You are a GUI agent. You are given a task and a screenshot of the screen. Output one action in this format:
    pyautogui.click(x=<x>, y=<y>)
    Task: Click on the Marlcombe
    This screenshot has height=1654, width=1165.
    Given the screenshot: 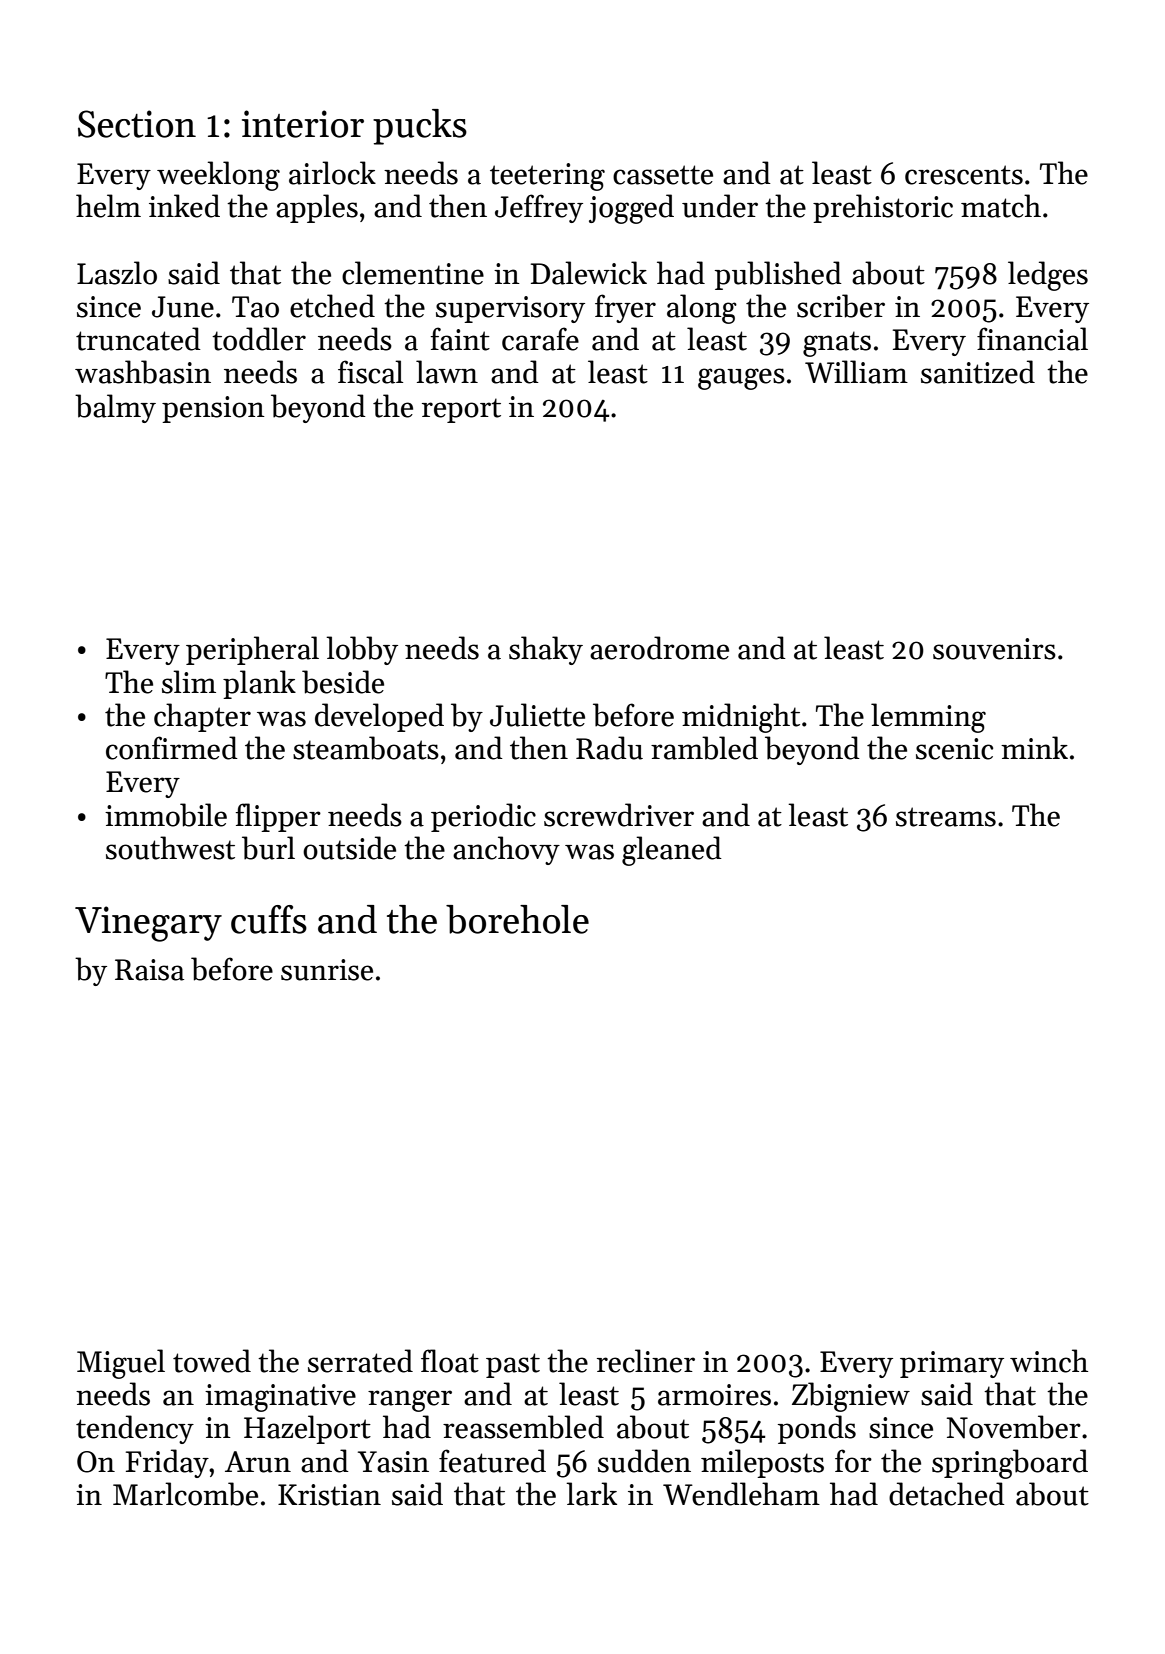 What is the action you would take?
    pyautogui.click(x=185, y=1494)
